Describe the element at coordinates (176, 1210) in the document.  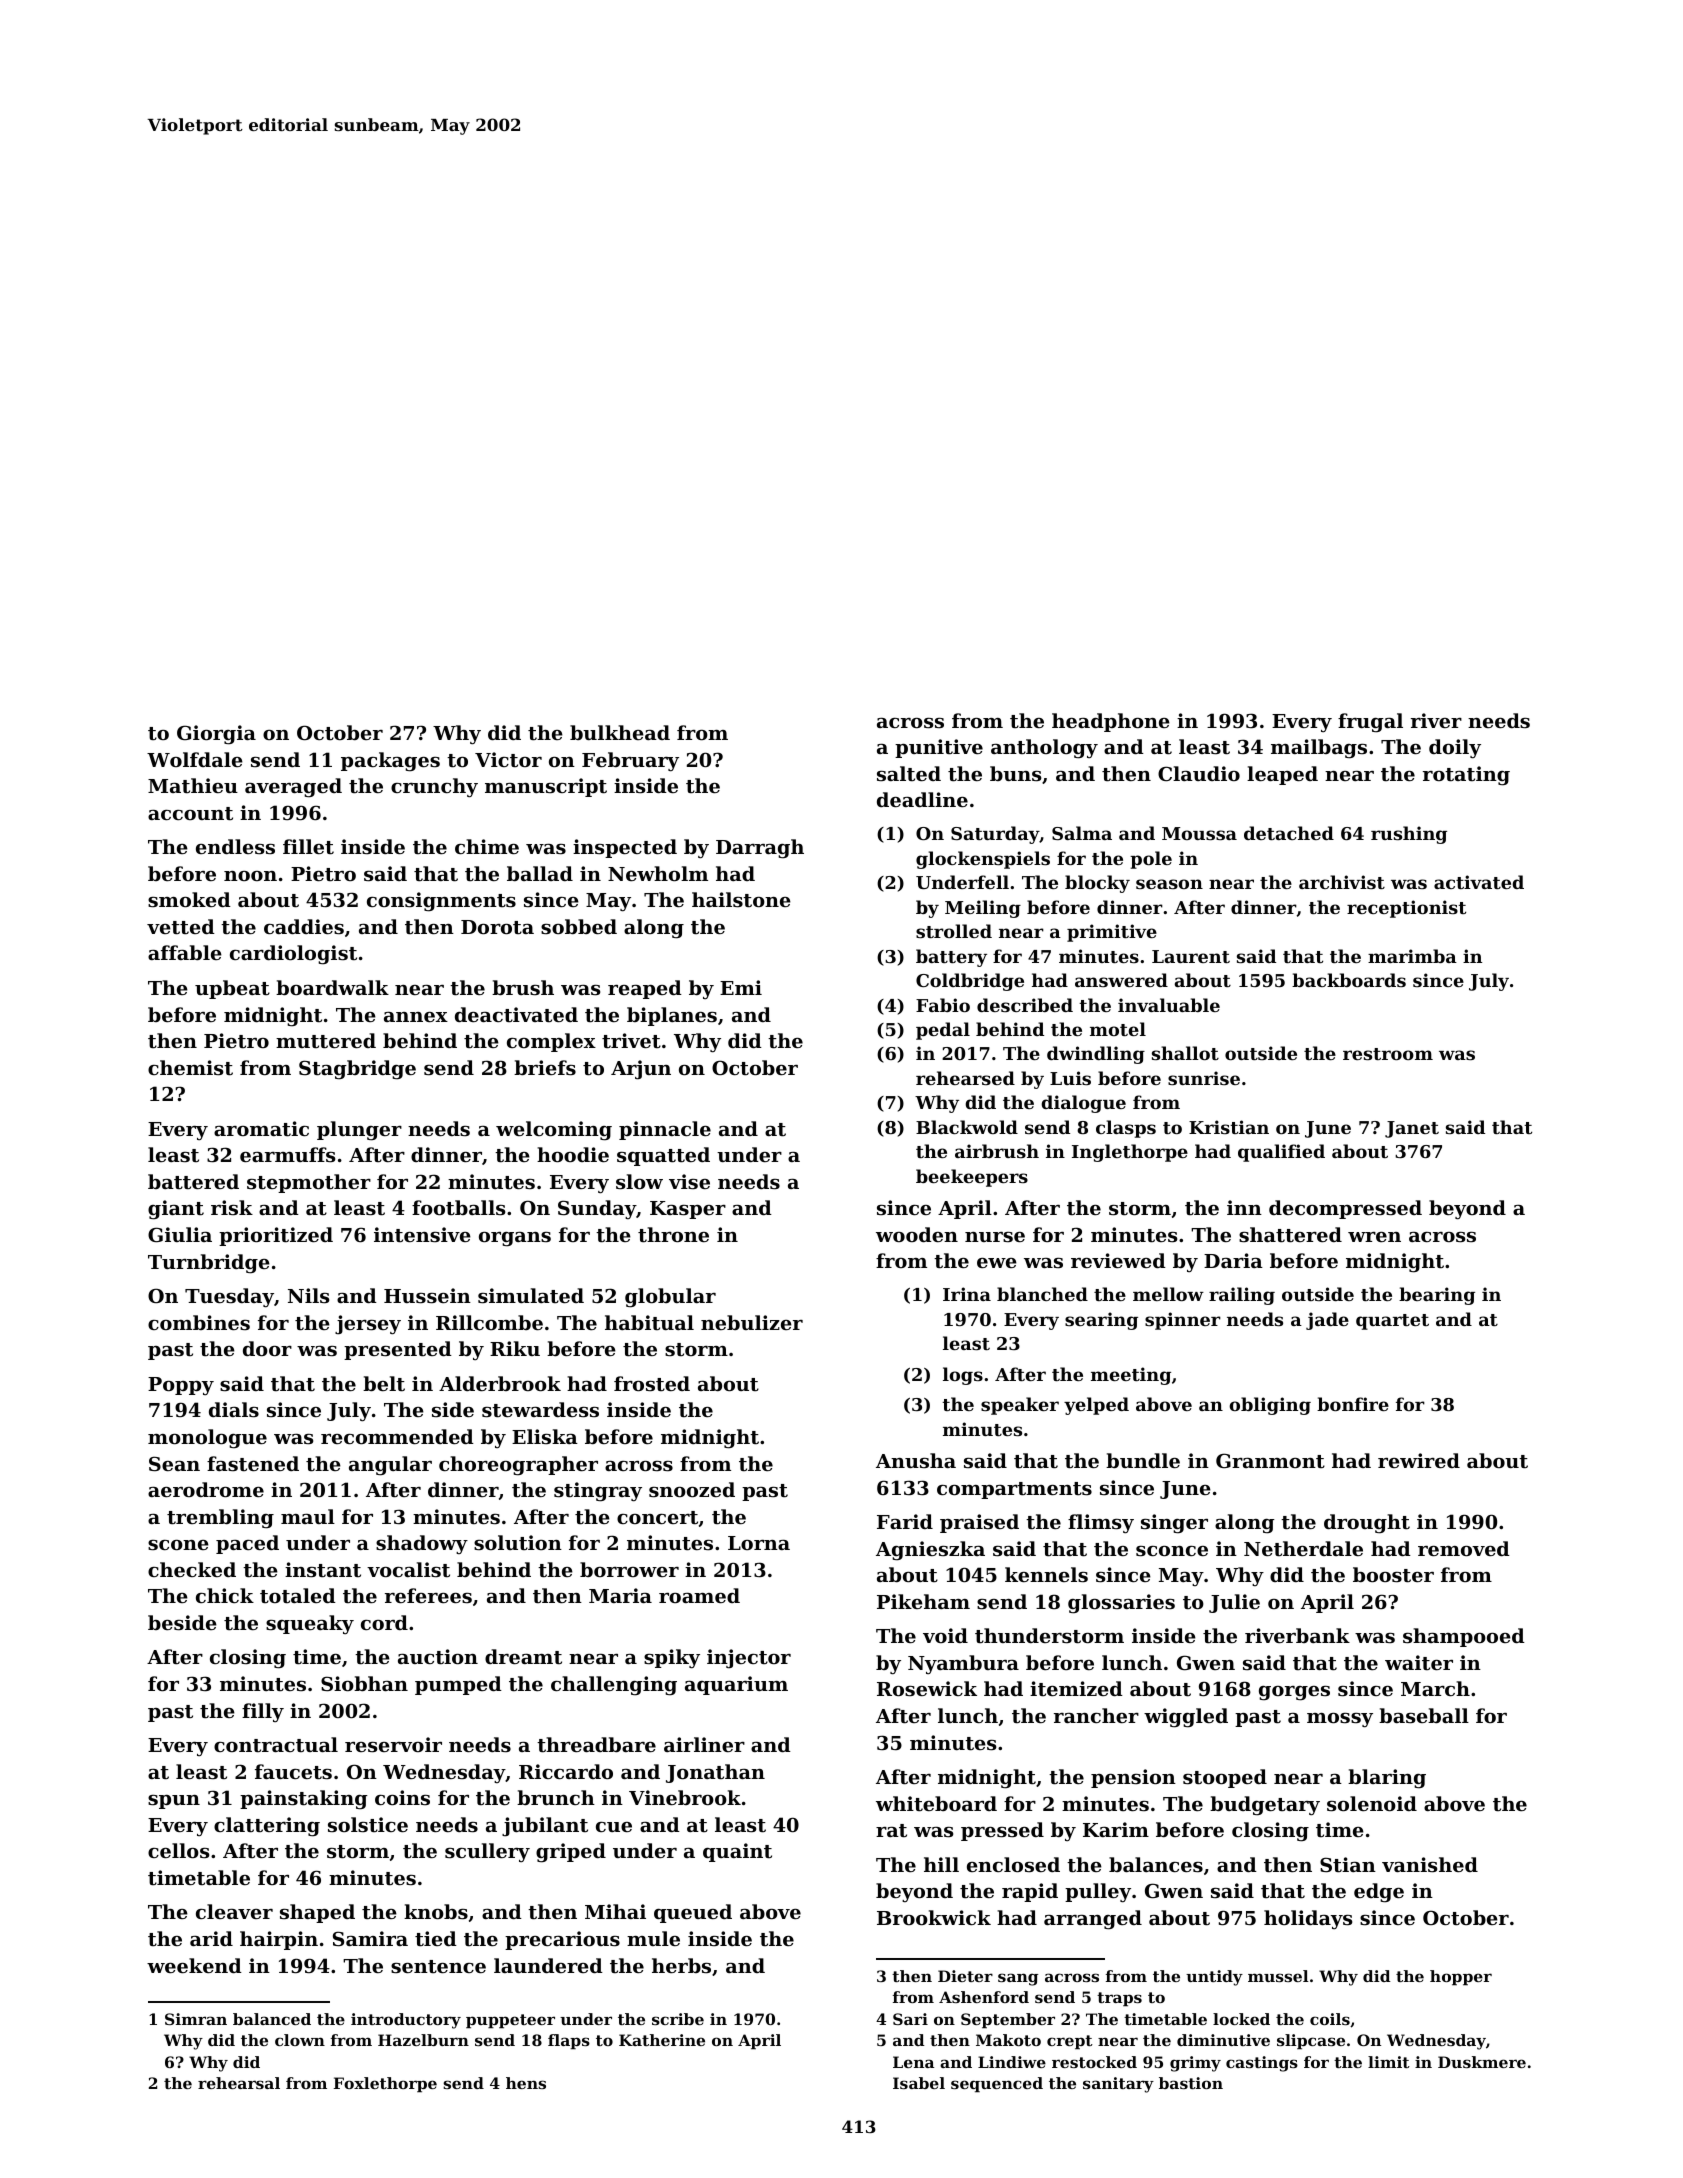
I see `giant` at that location.
